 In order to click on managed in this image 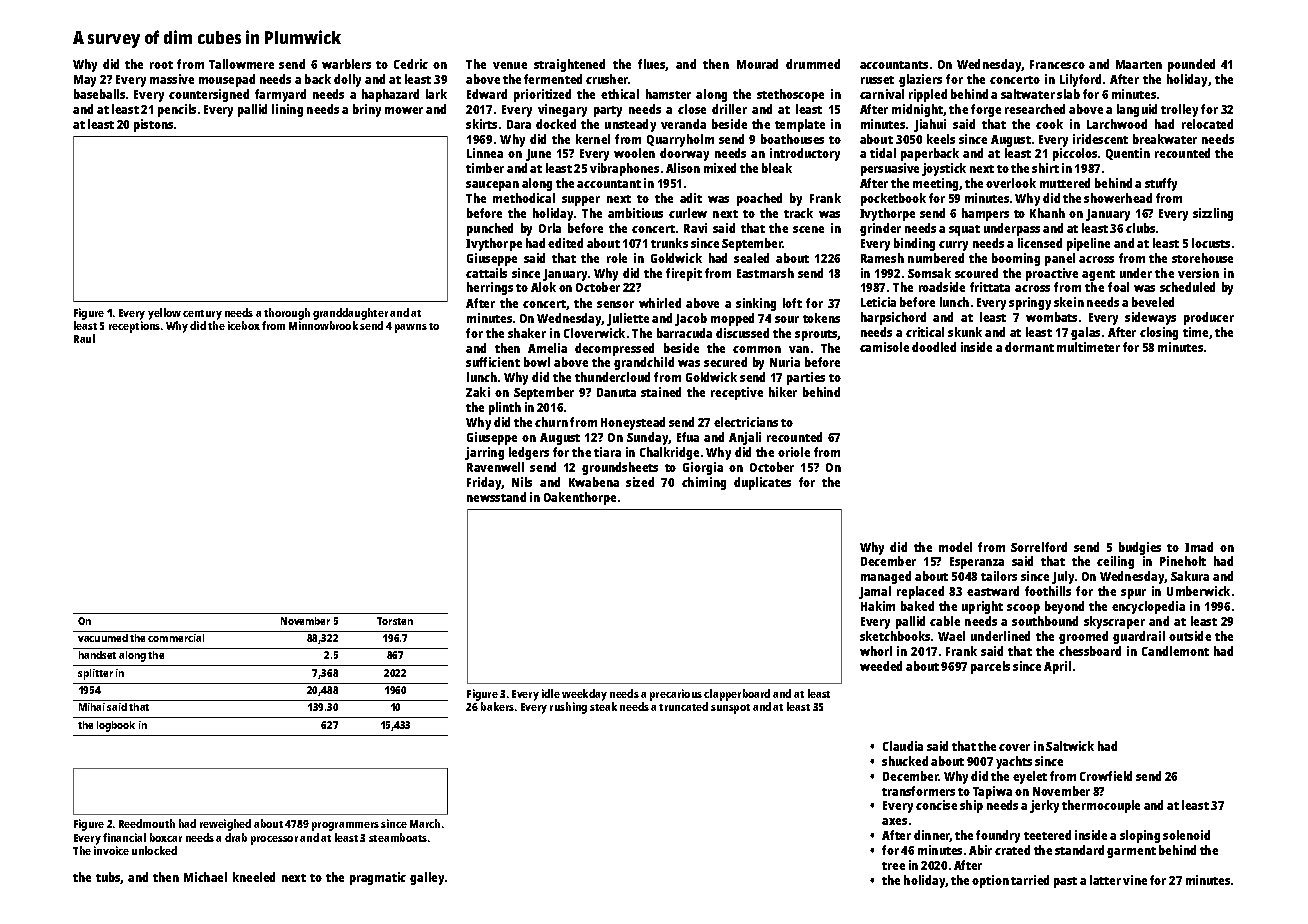, I will do `click(886, 577)`.
